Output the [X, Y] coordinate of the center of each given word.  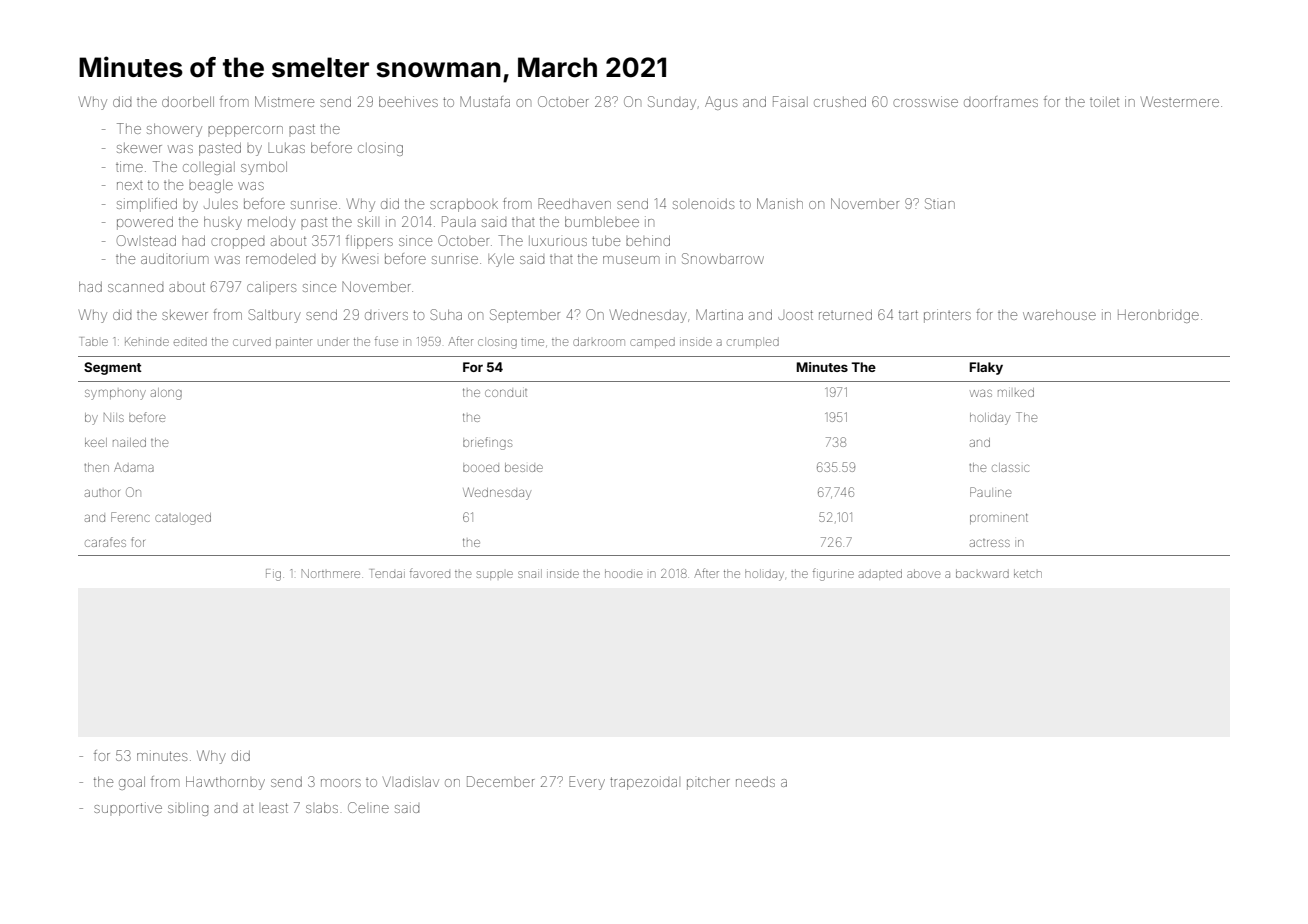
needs [755, 782]
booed [481, 468]
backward [982, 573]
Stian [940, 203]
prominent [999, 518]
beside [524, 467]
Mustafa [485, 101]
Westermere [1180, 101]
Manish [780, 203]
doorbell [188, 102]
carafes [105, 542]
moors [341, 783]
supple [495, 574]
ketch [1028, 573]
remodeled [280, 259]
